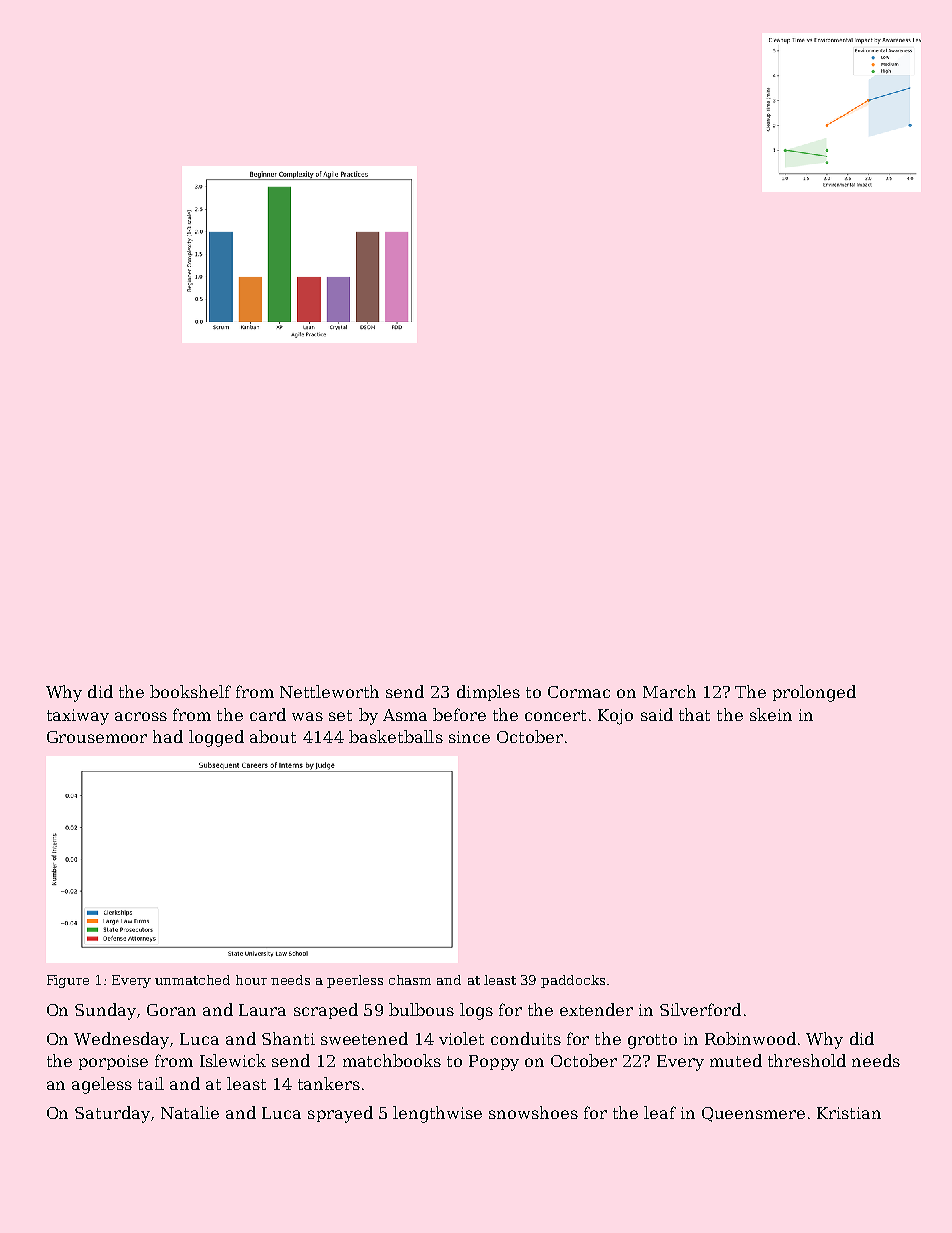  Describe the element at coordinates (216, 738) in the screenshot. I see `logged` at that location.
